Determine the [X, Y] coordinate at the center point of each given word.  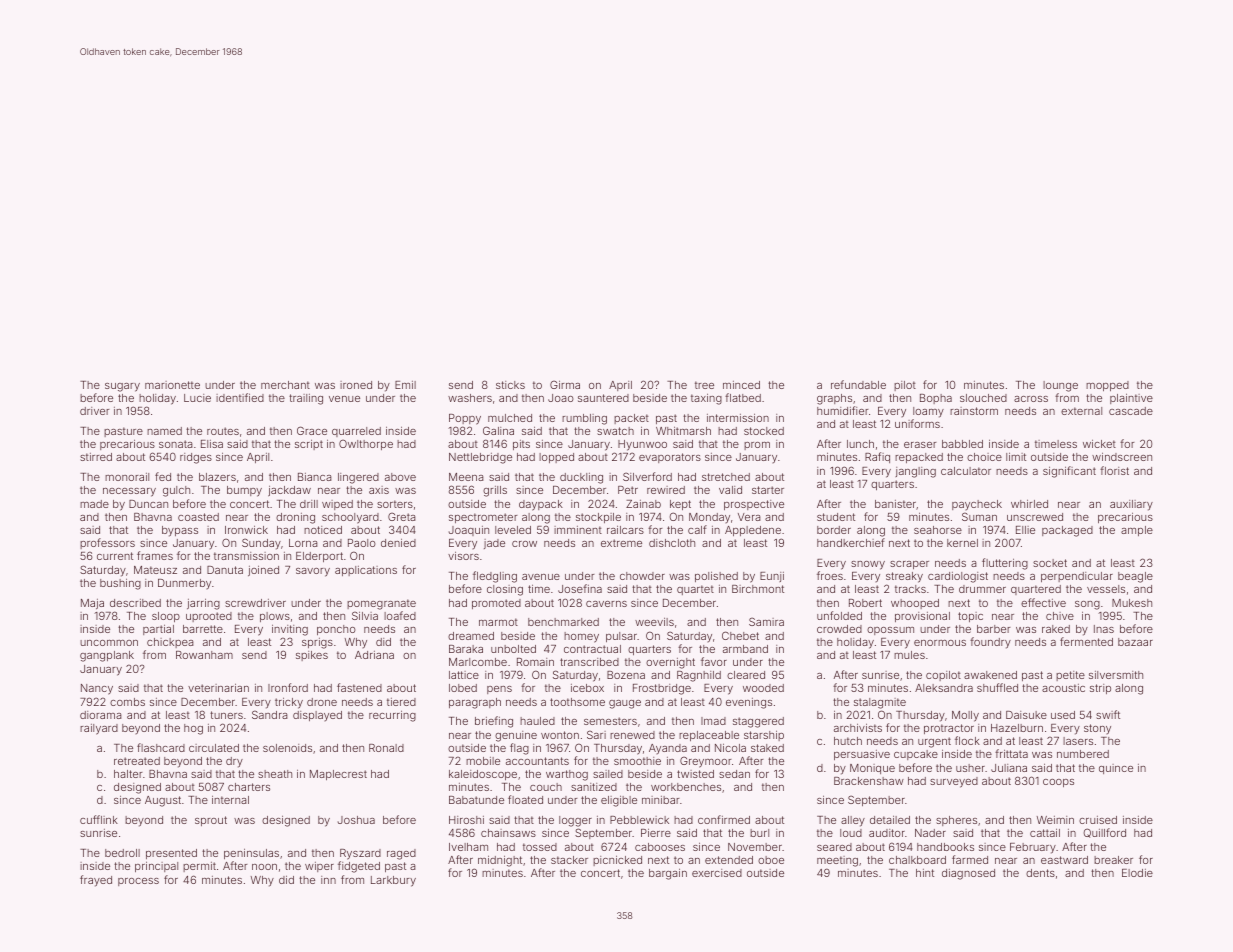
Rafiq [877, 457]
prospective [754, 505]
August [163, 801]
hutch [848, 741]
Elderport [319, 557]
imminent [578, 530]
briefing [494, 722]
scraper [909, 565]
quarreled [356, 432]
